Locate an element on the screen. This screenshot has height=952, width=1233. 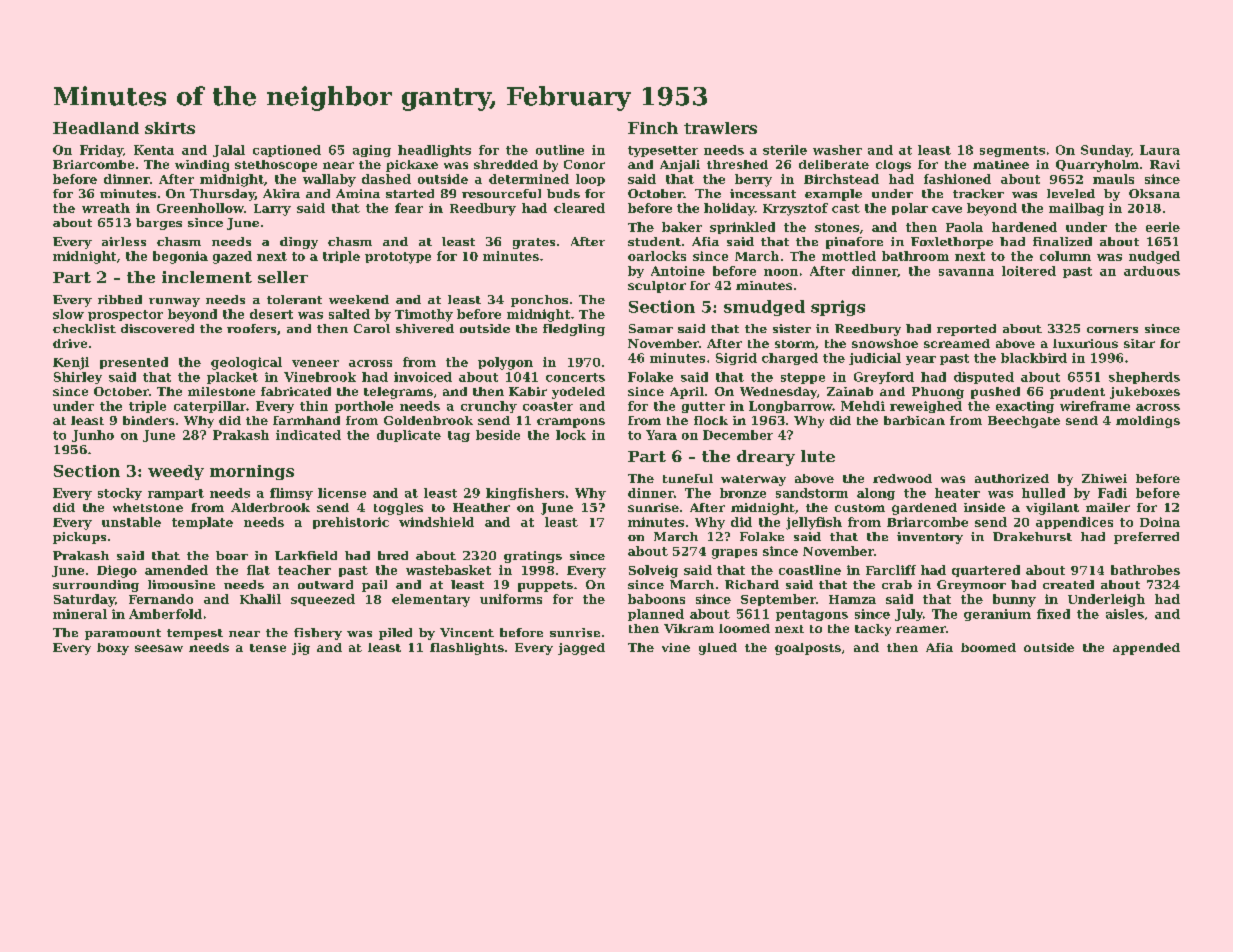
caterpillar is located at coordinates (210, 407).
